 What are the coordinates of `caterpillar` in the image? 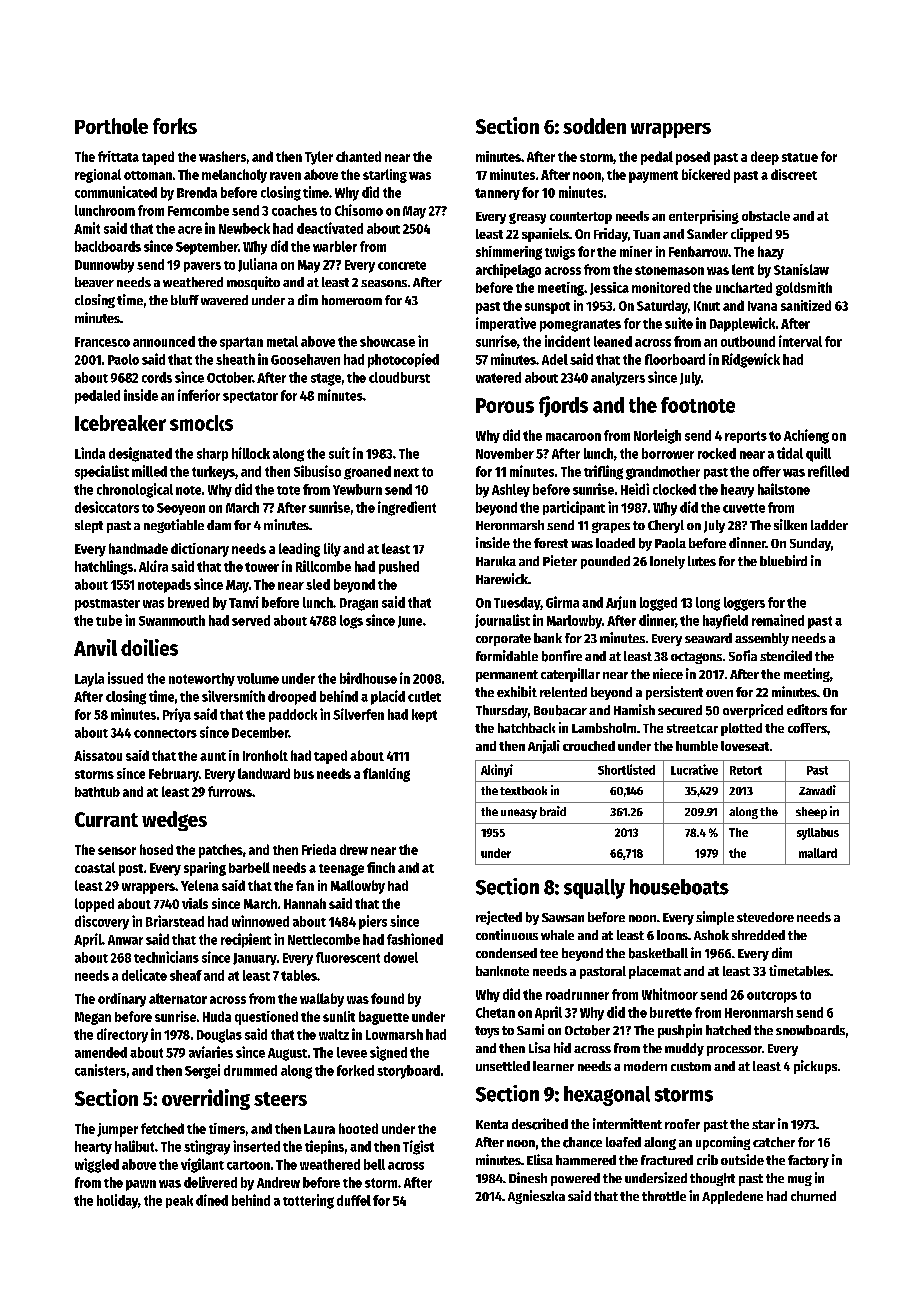 It's located at (570, 675).
